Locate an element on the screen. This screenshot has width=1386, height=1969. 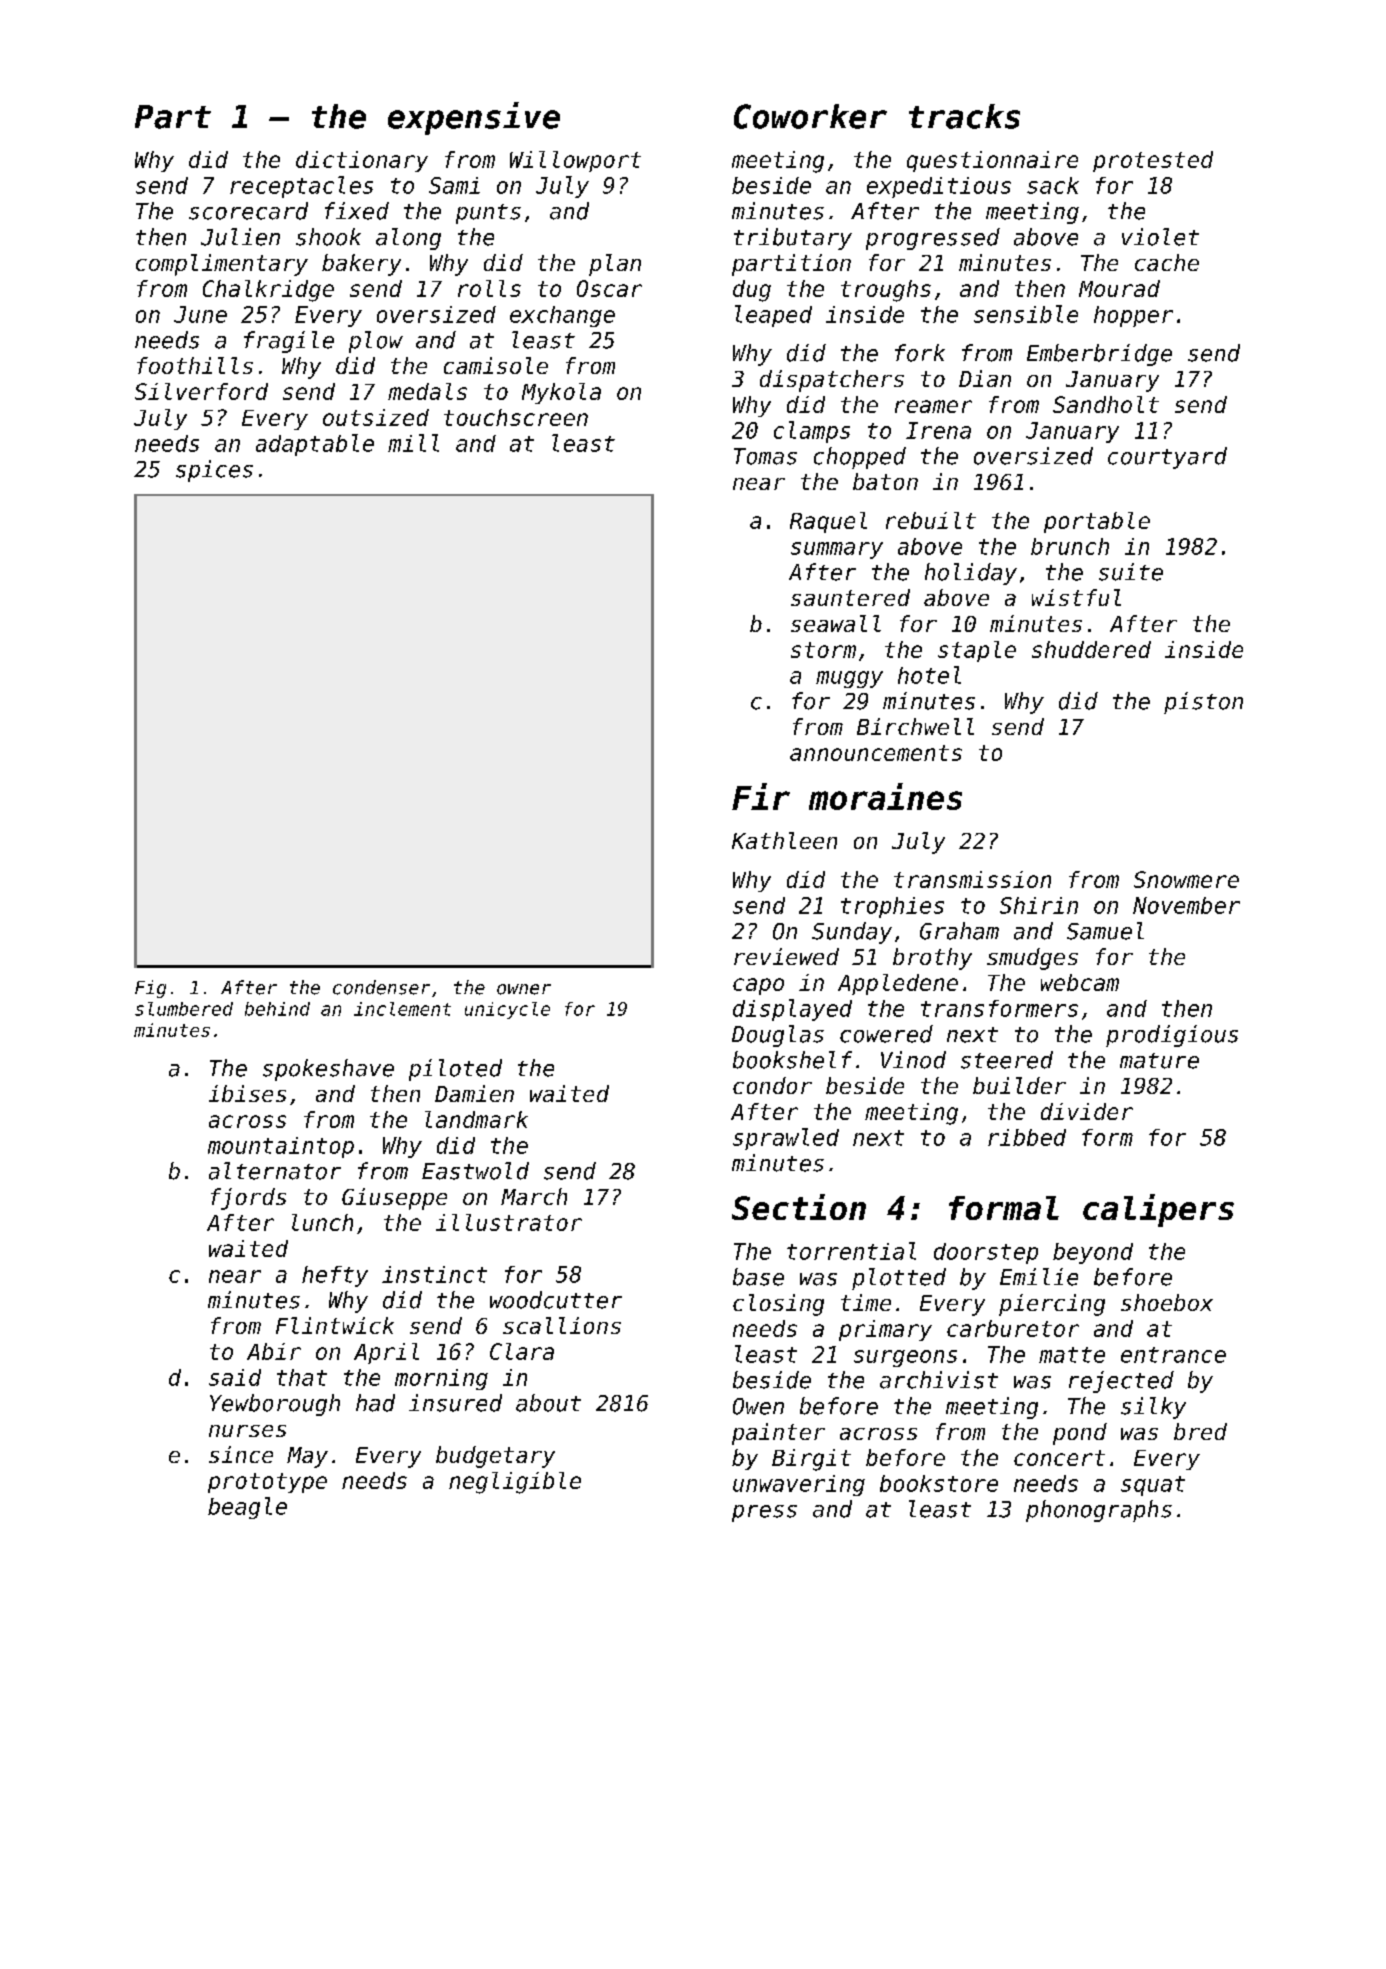
beagle is located at coordinates (247, 1508).
